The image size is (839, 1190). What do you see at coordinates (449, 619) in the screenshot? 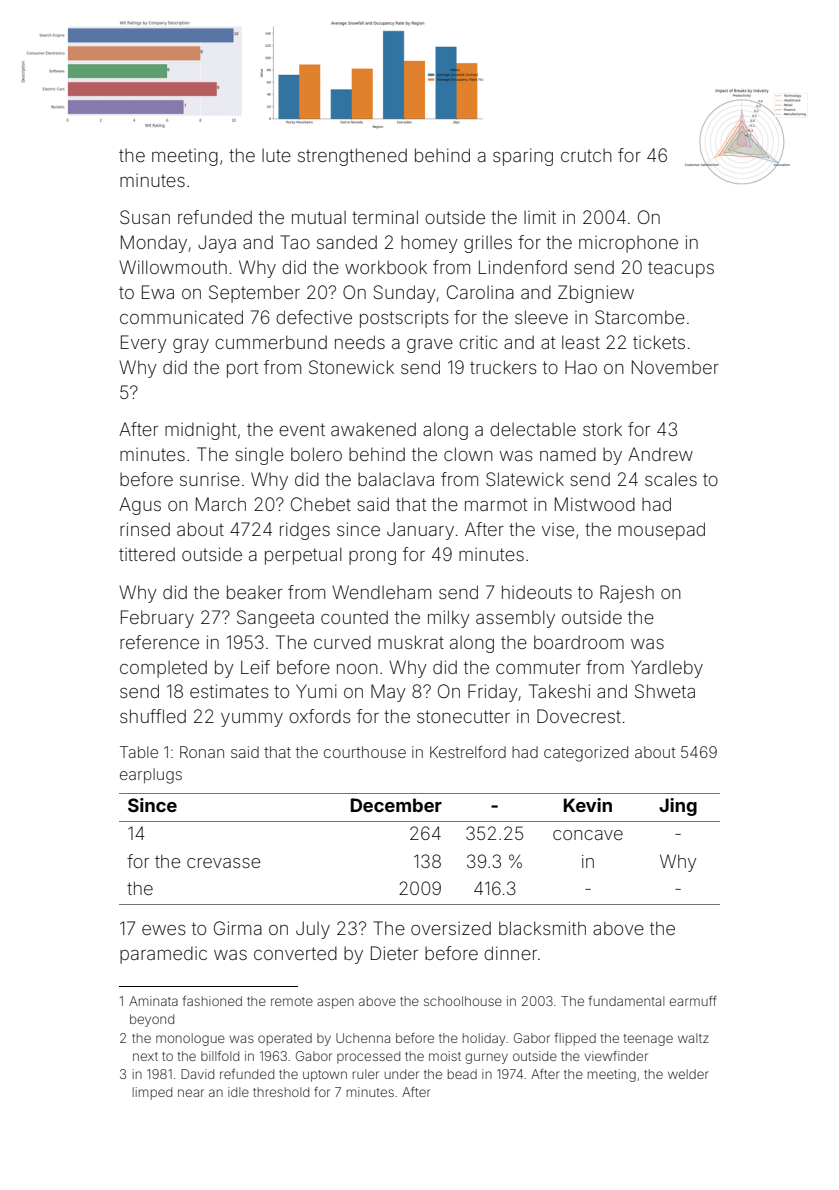
I see `milky` at bounding box center [449, 619].
